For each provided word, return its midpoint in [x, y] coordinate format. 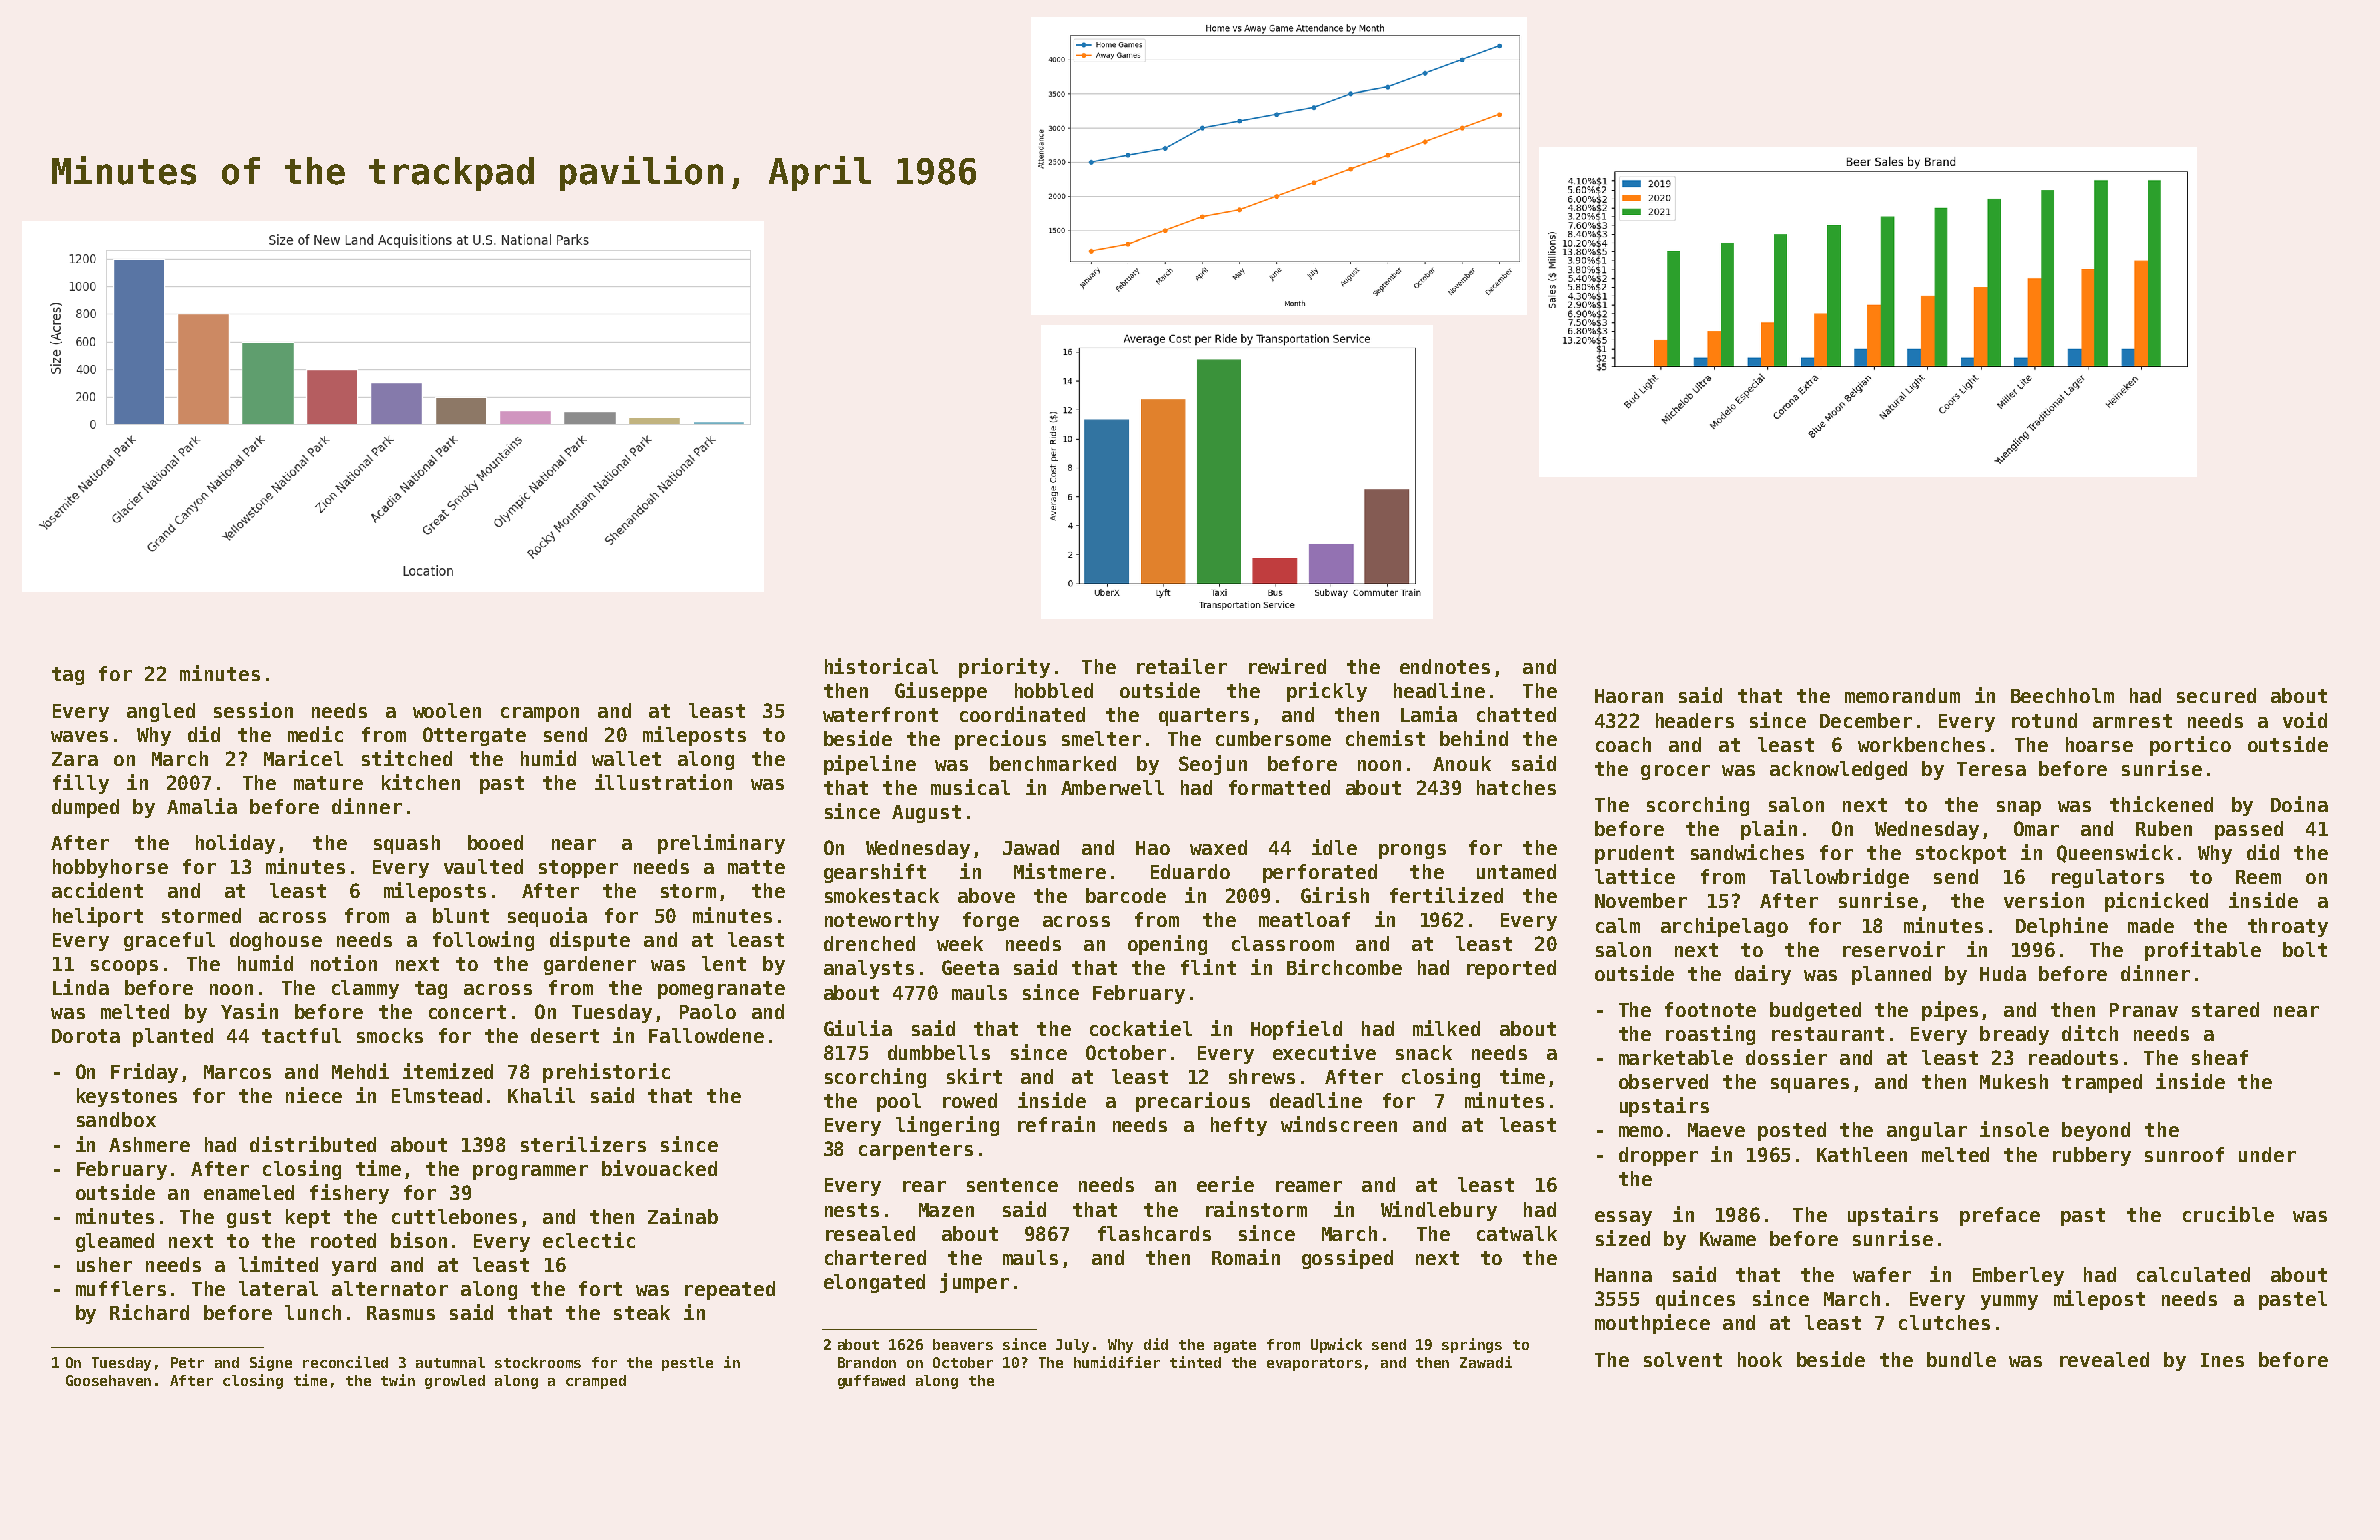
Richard [149, 1312]
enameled [249, 1192]
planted [173, 1037]
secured [2216, 695]
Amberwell [1112, 787]
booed [495, 842]
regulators [2108, 878]
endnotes [1445, 666]
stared [2225, 1009]
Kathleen [1862, 1154]
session [253, 710]
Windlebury [1439, 1211]
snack [1424, 1052]
